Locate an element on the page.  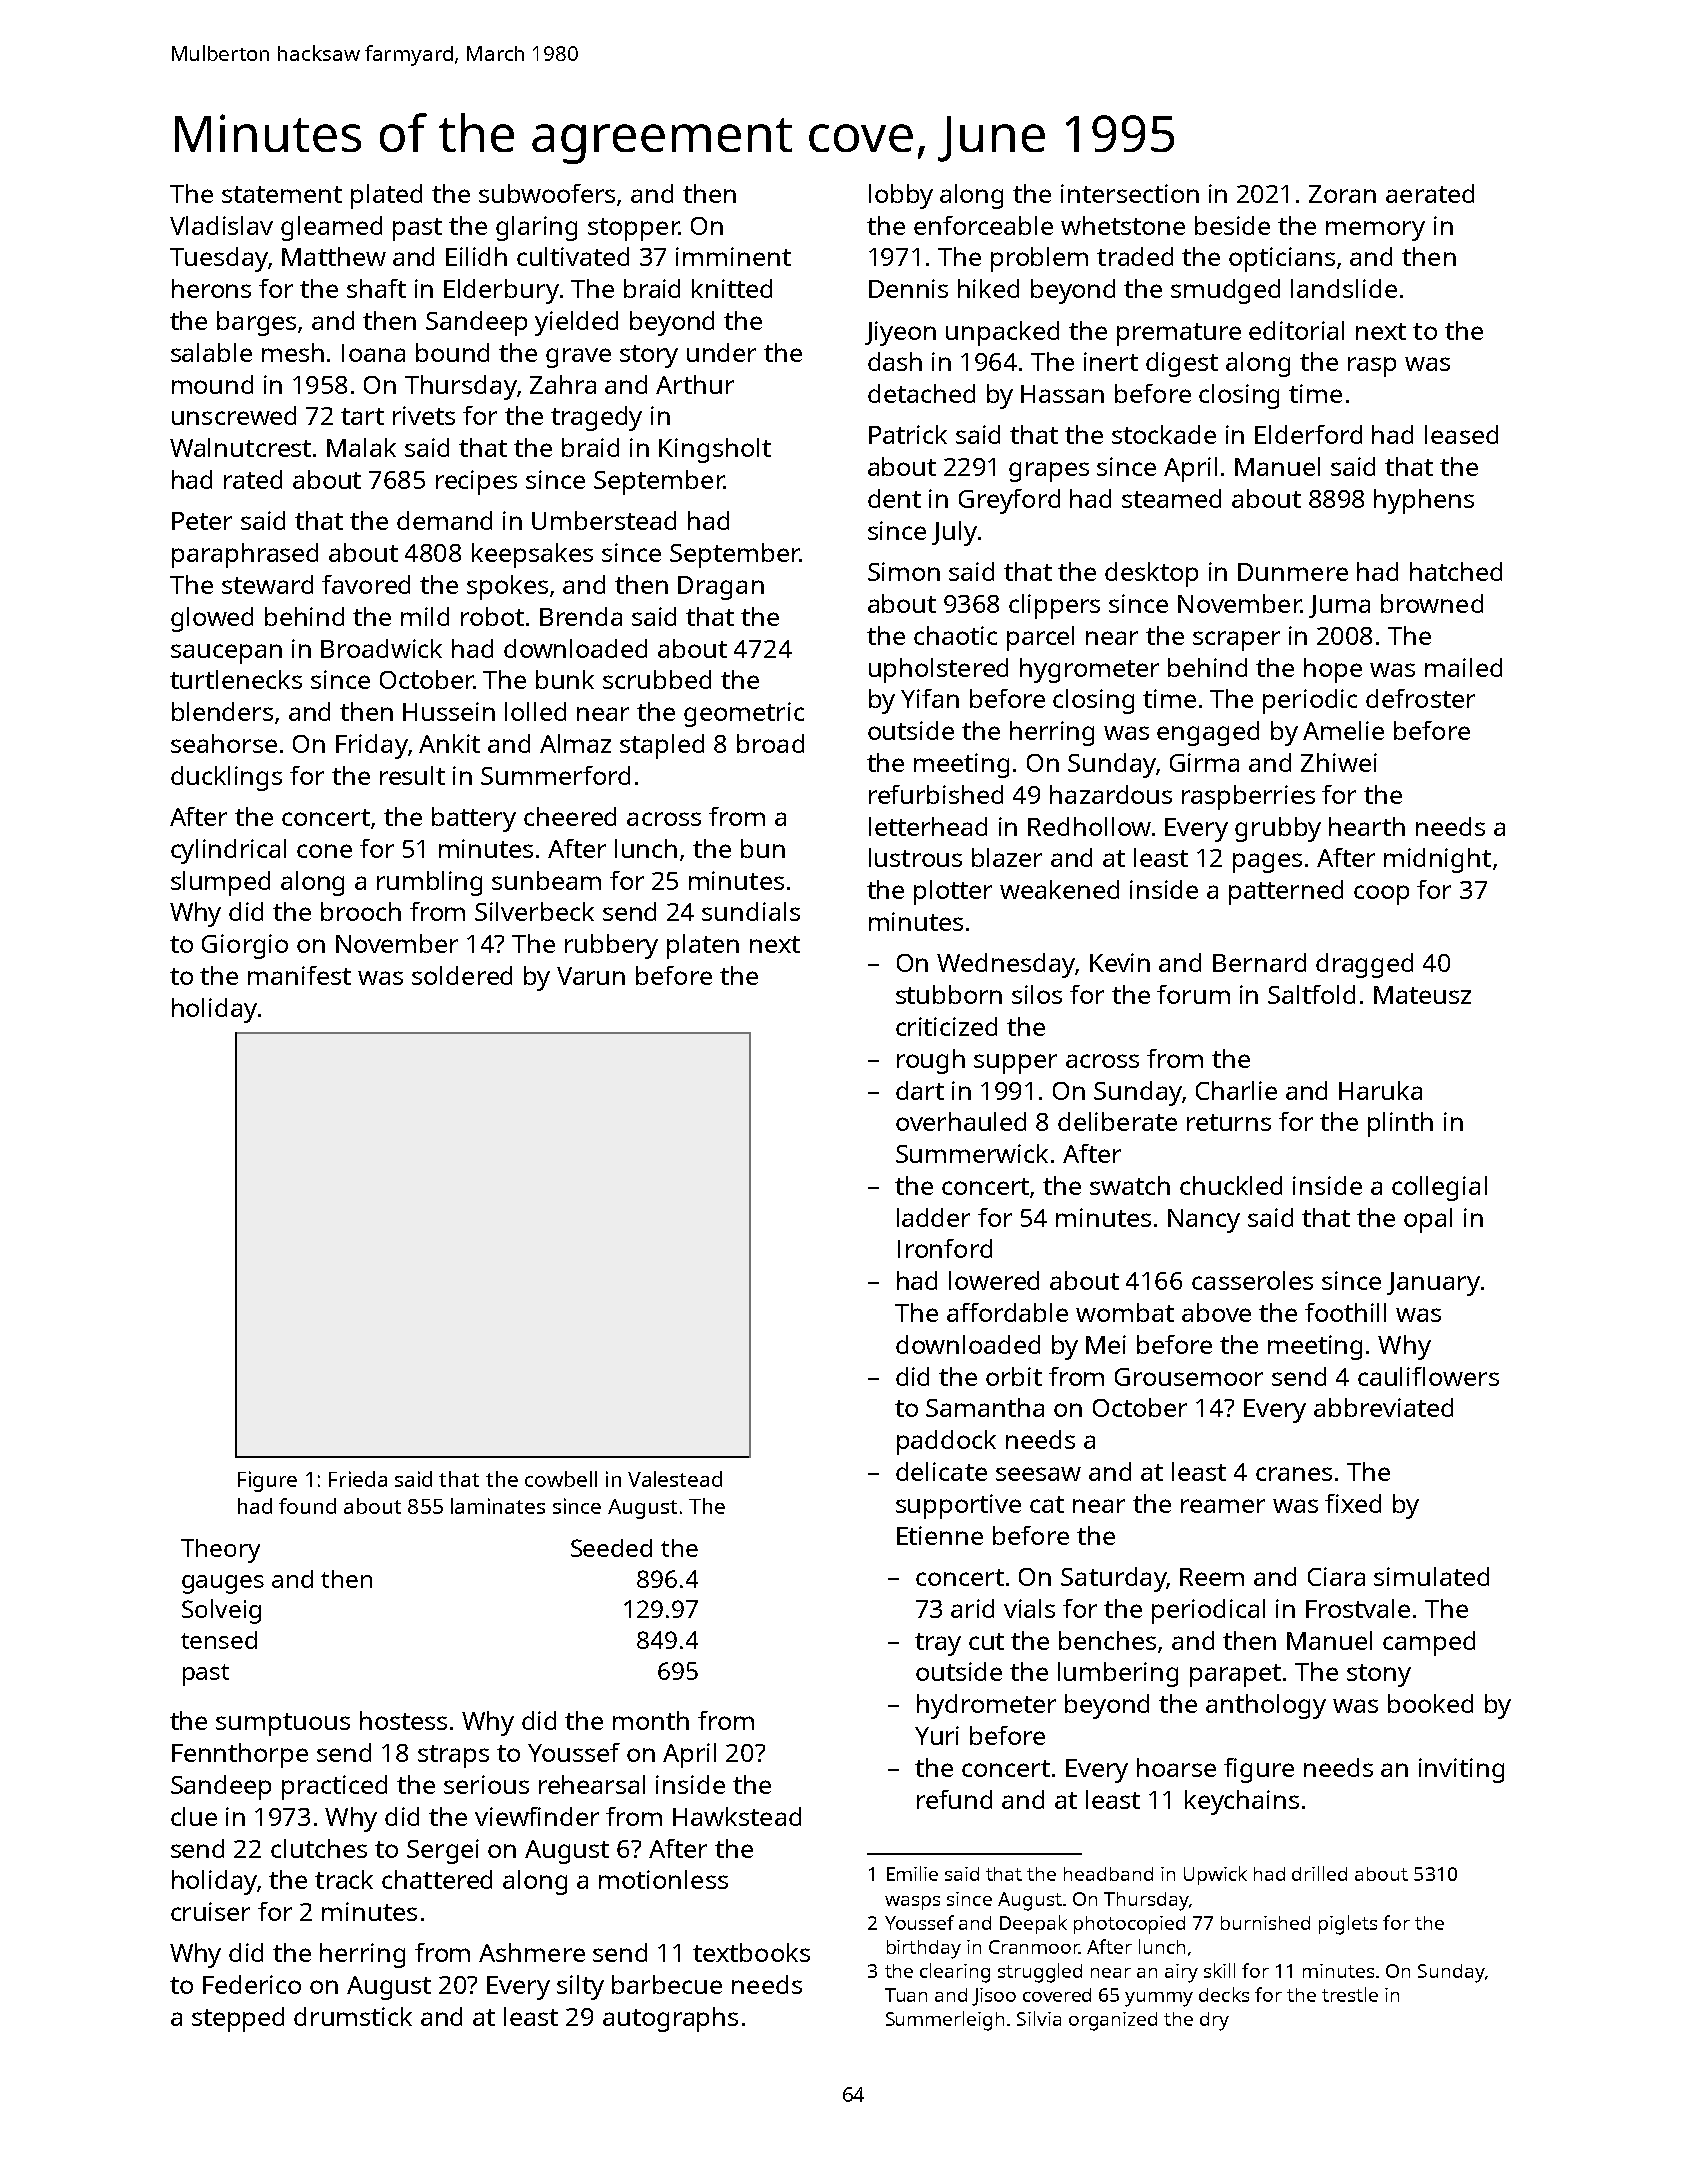
Haruka is located at coordinates (1380, 1090).
